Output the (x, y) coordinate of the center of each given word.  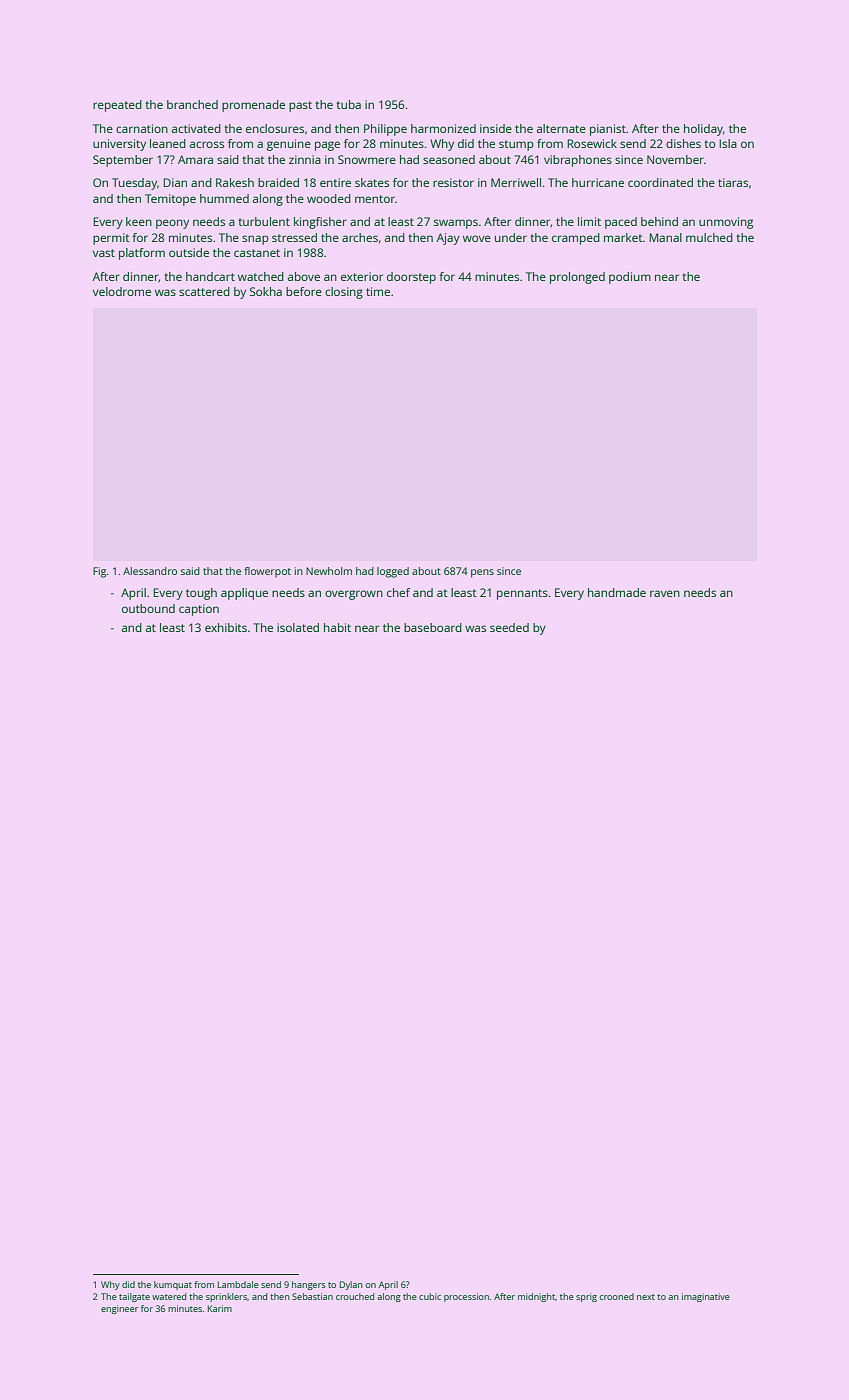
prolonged (577, 278)
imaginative (706, 1297)
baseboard (433, 627)
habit (337, 627)
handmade (617, 592)
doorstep (411, 278)
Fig (99, 572)
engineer (119, 1309)
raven (665, 593)
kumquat (173, 1285)
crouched (355, 1296)
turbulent (264, 221)
